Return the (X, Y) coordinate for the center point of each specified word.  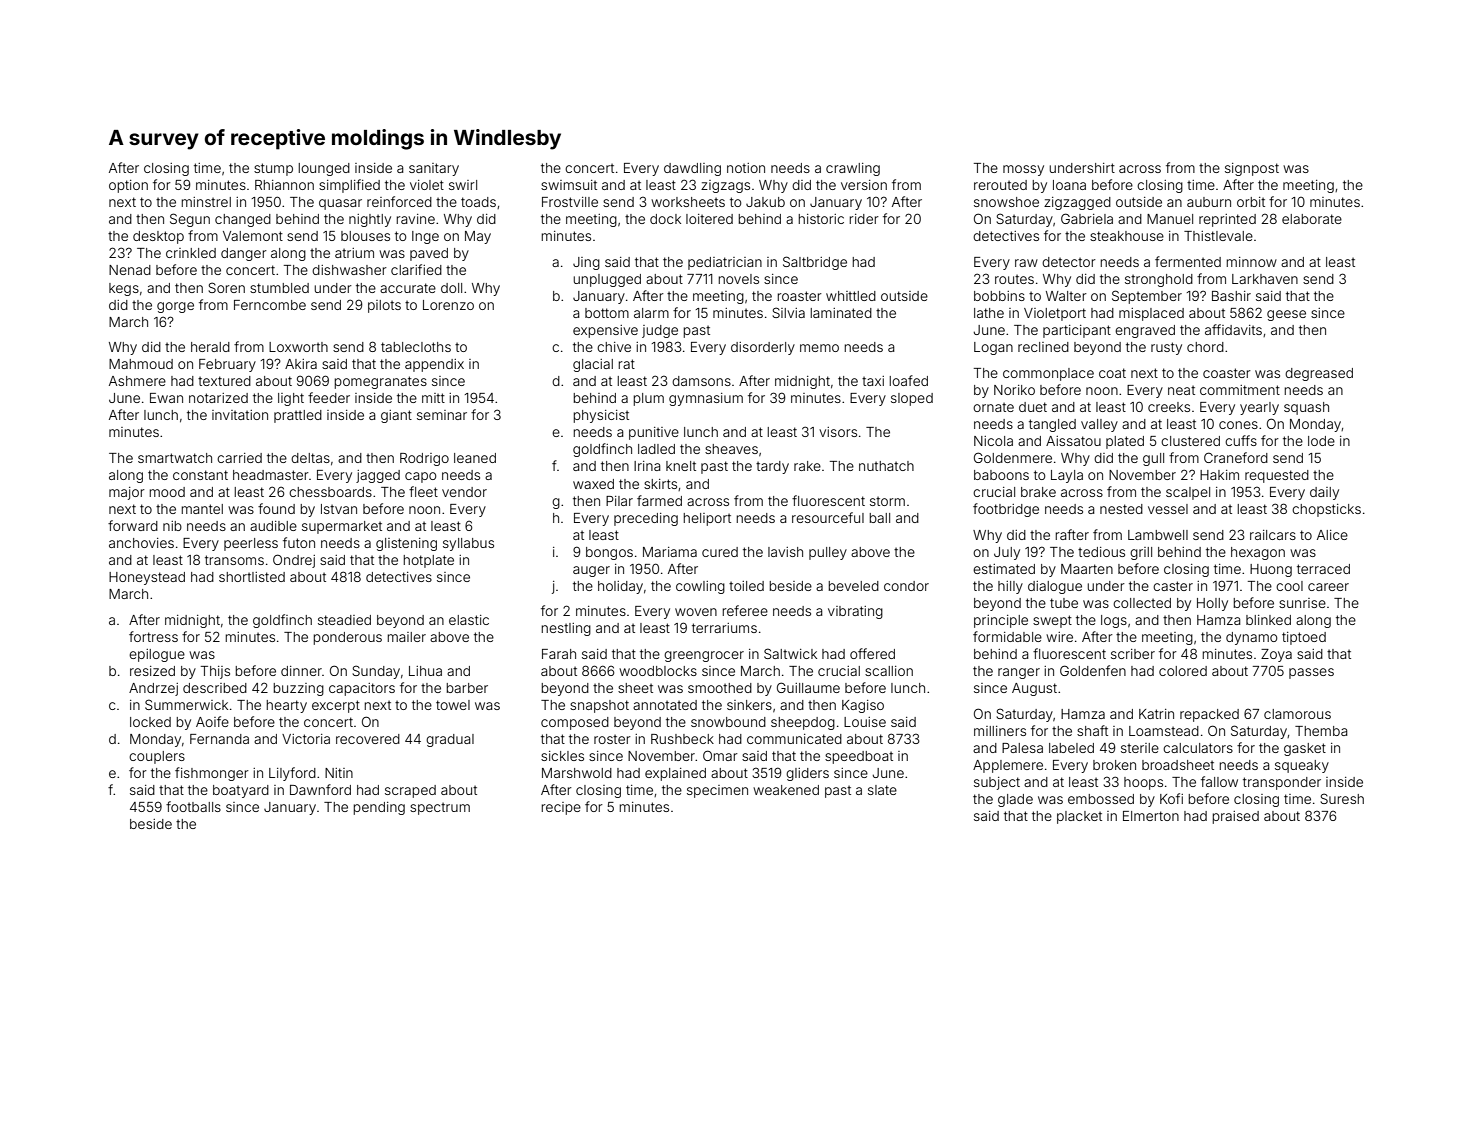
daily (1324, 493)
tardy (772, 467)
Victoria (306, 739)
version (864, 185)
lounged (324, 169)
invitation (240, 415)
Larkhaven (1265, 279)
